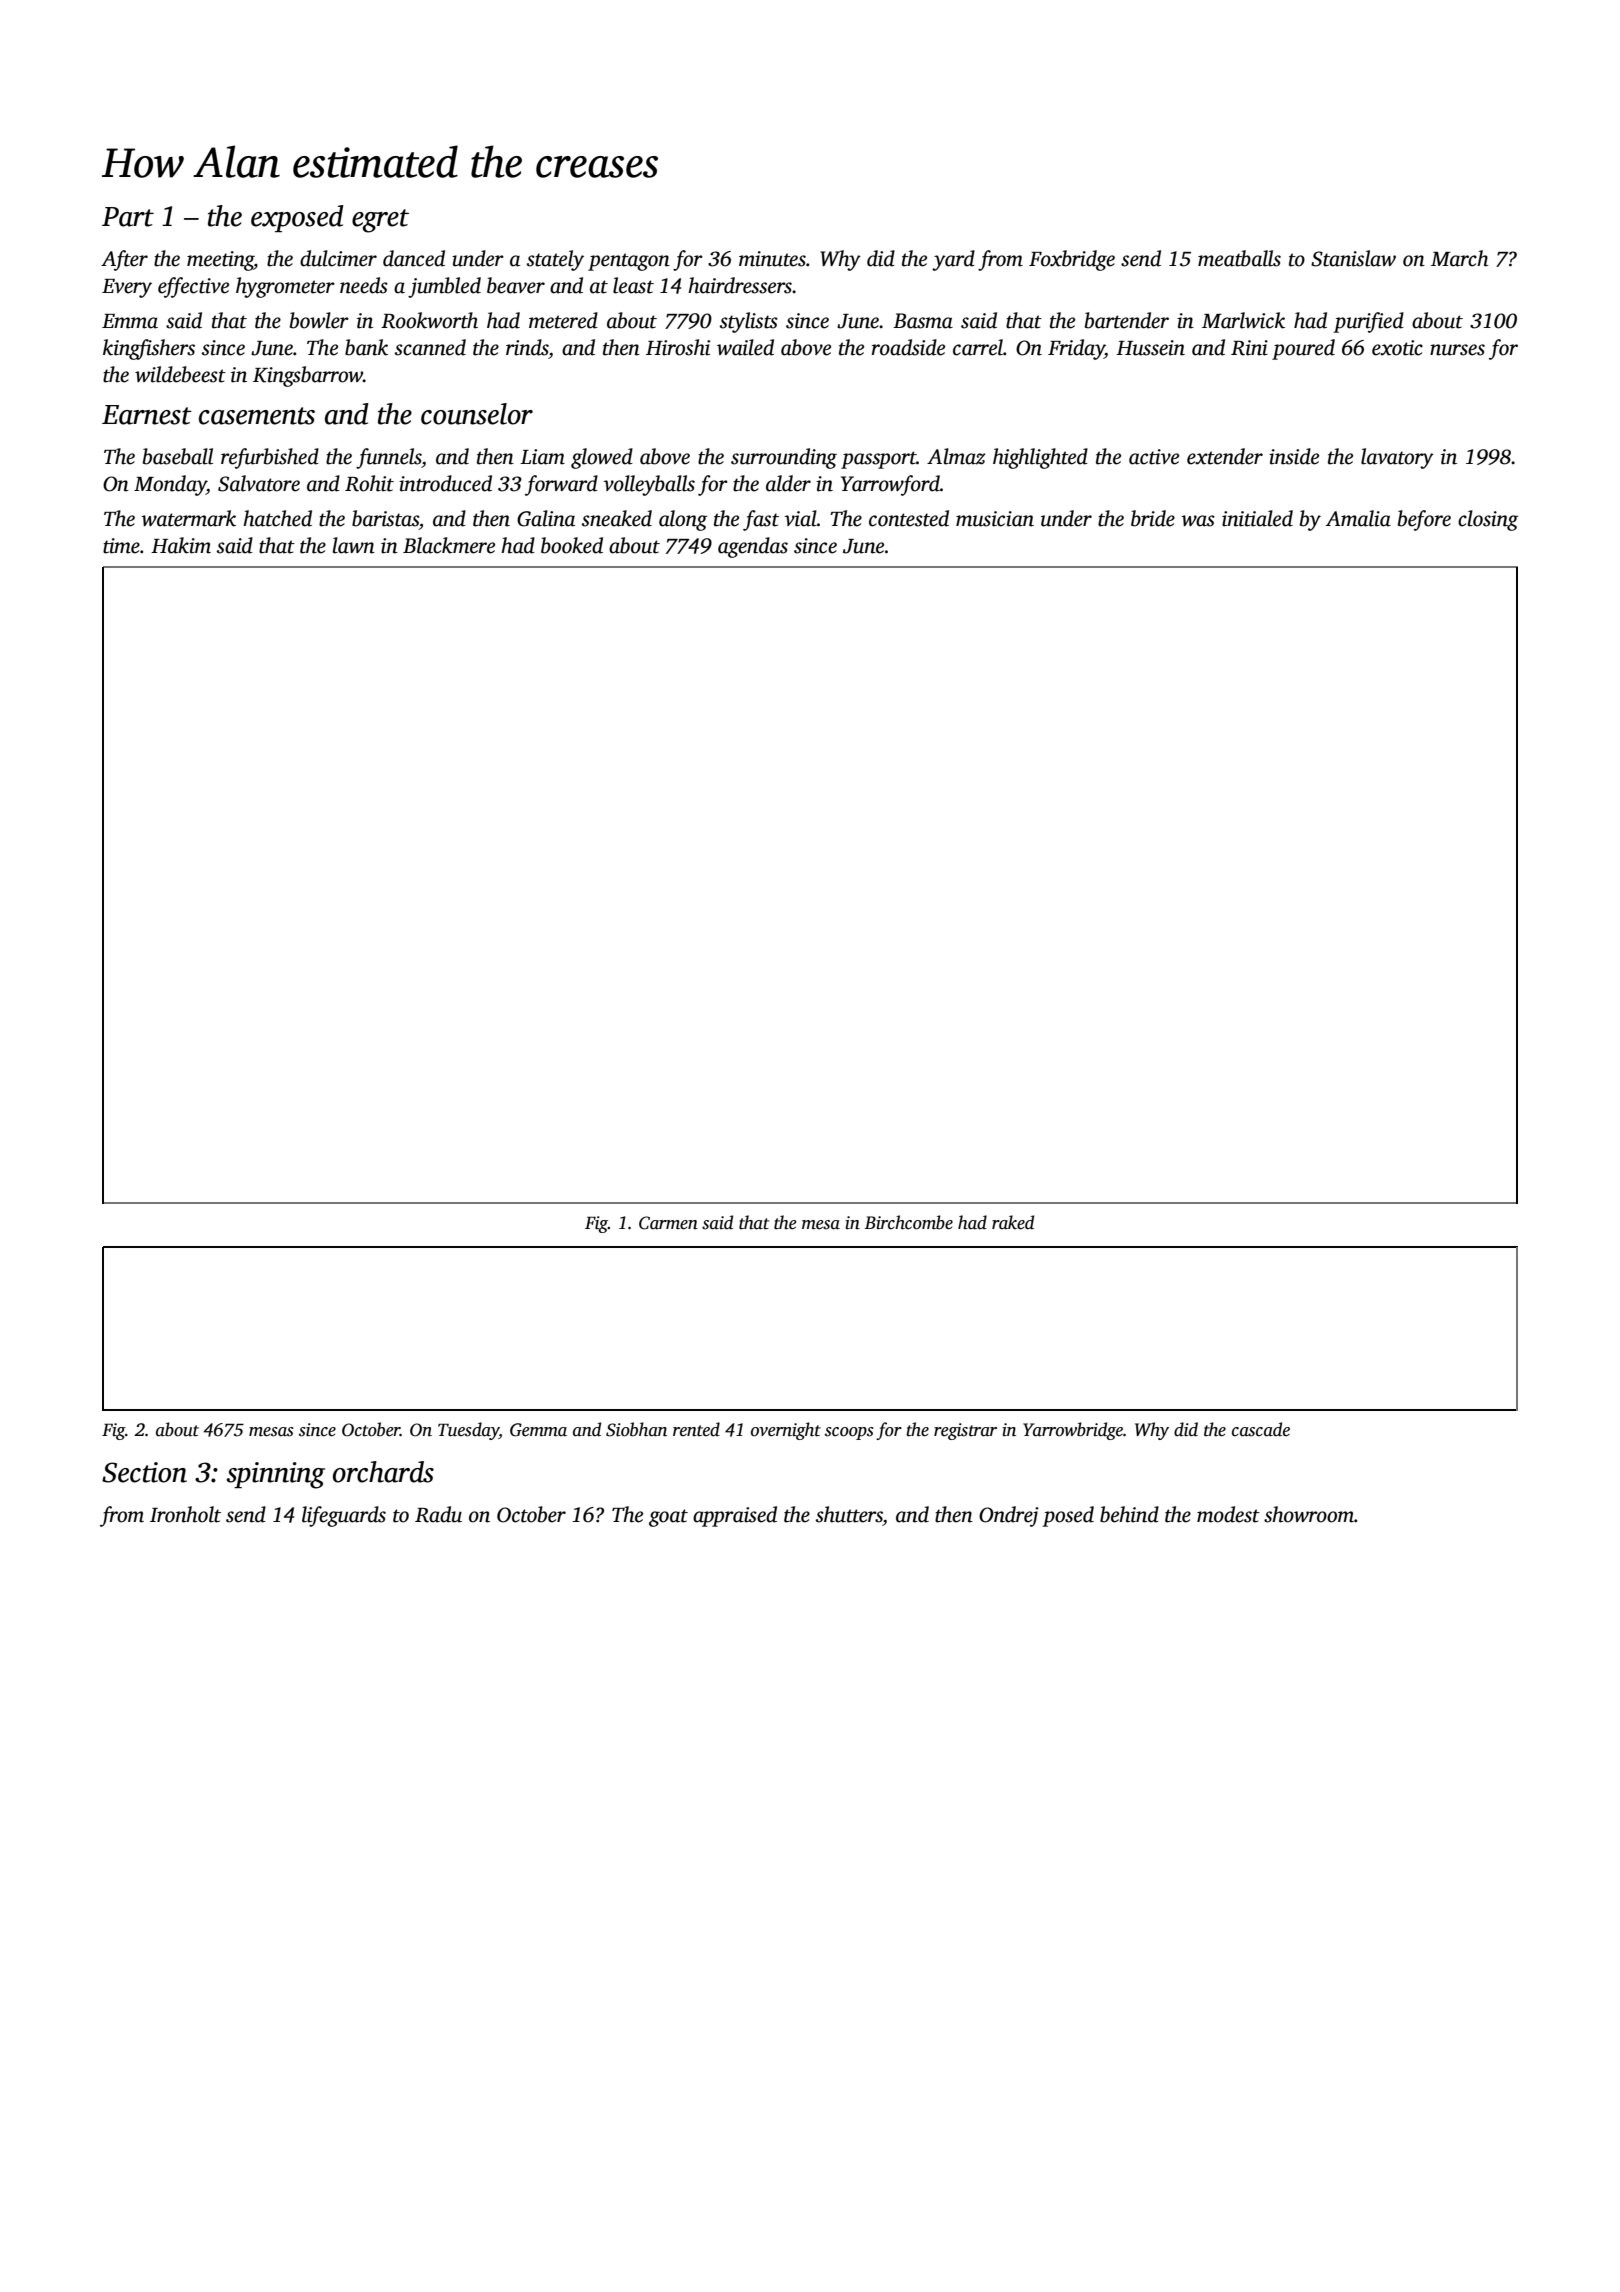 This document has height=2292, width=1620. Describe the element at coordinates (1153, 518) in the document. I see `bride` at that location.
